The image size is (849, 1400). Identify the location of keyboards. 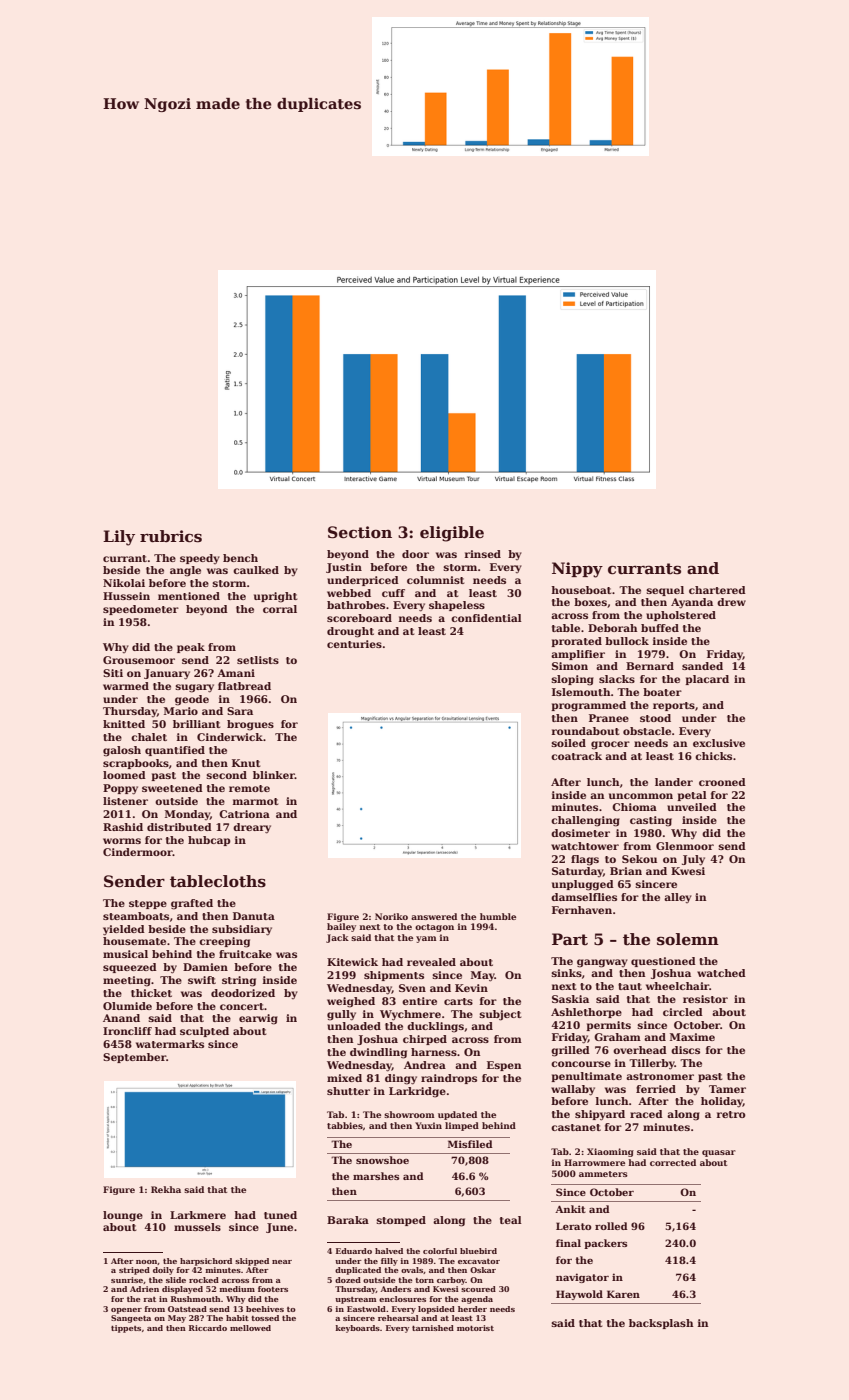
(357, 1329).
